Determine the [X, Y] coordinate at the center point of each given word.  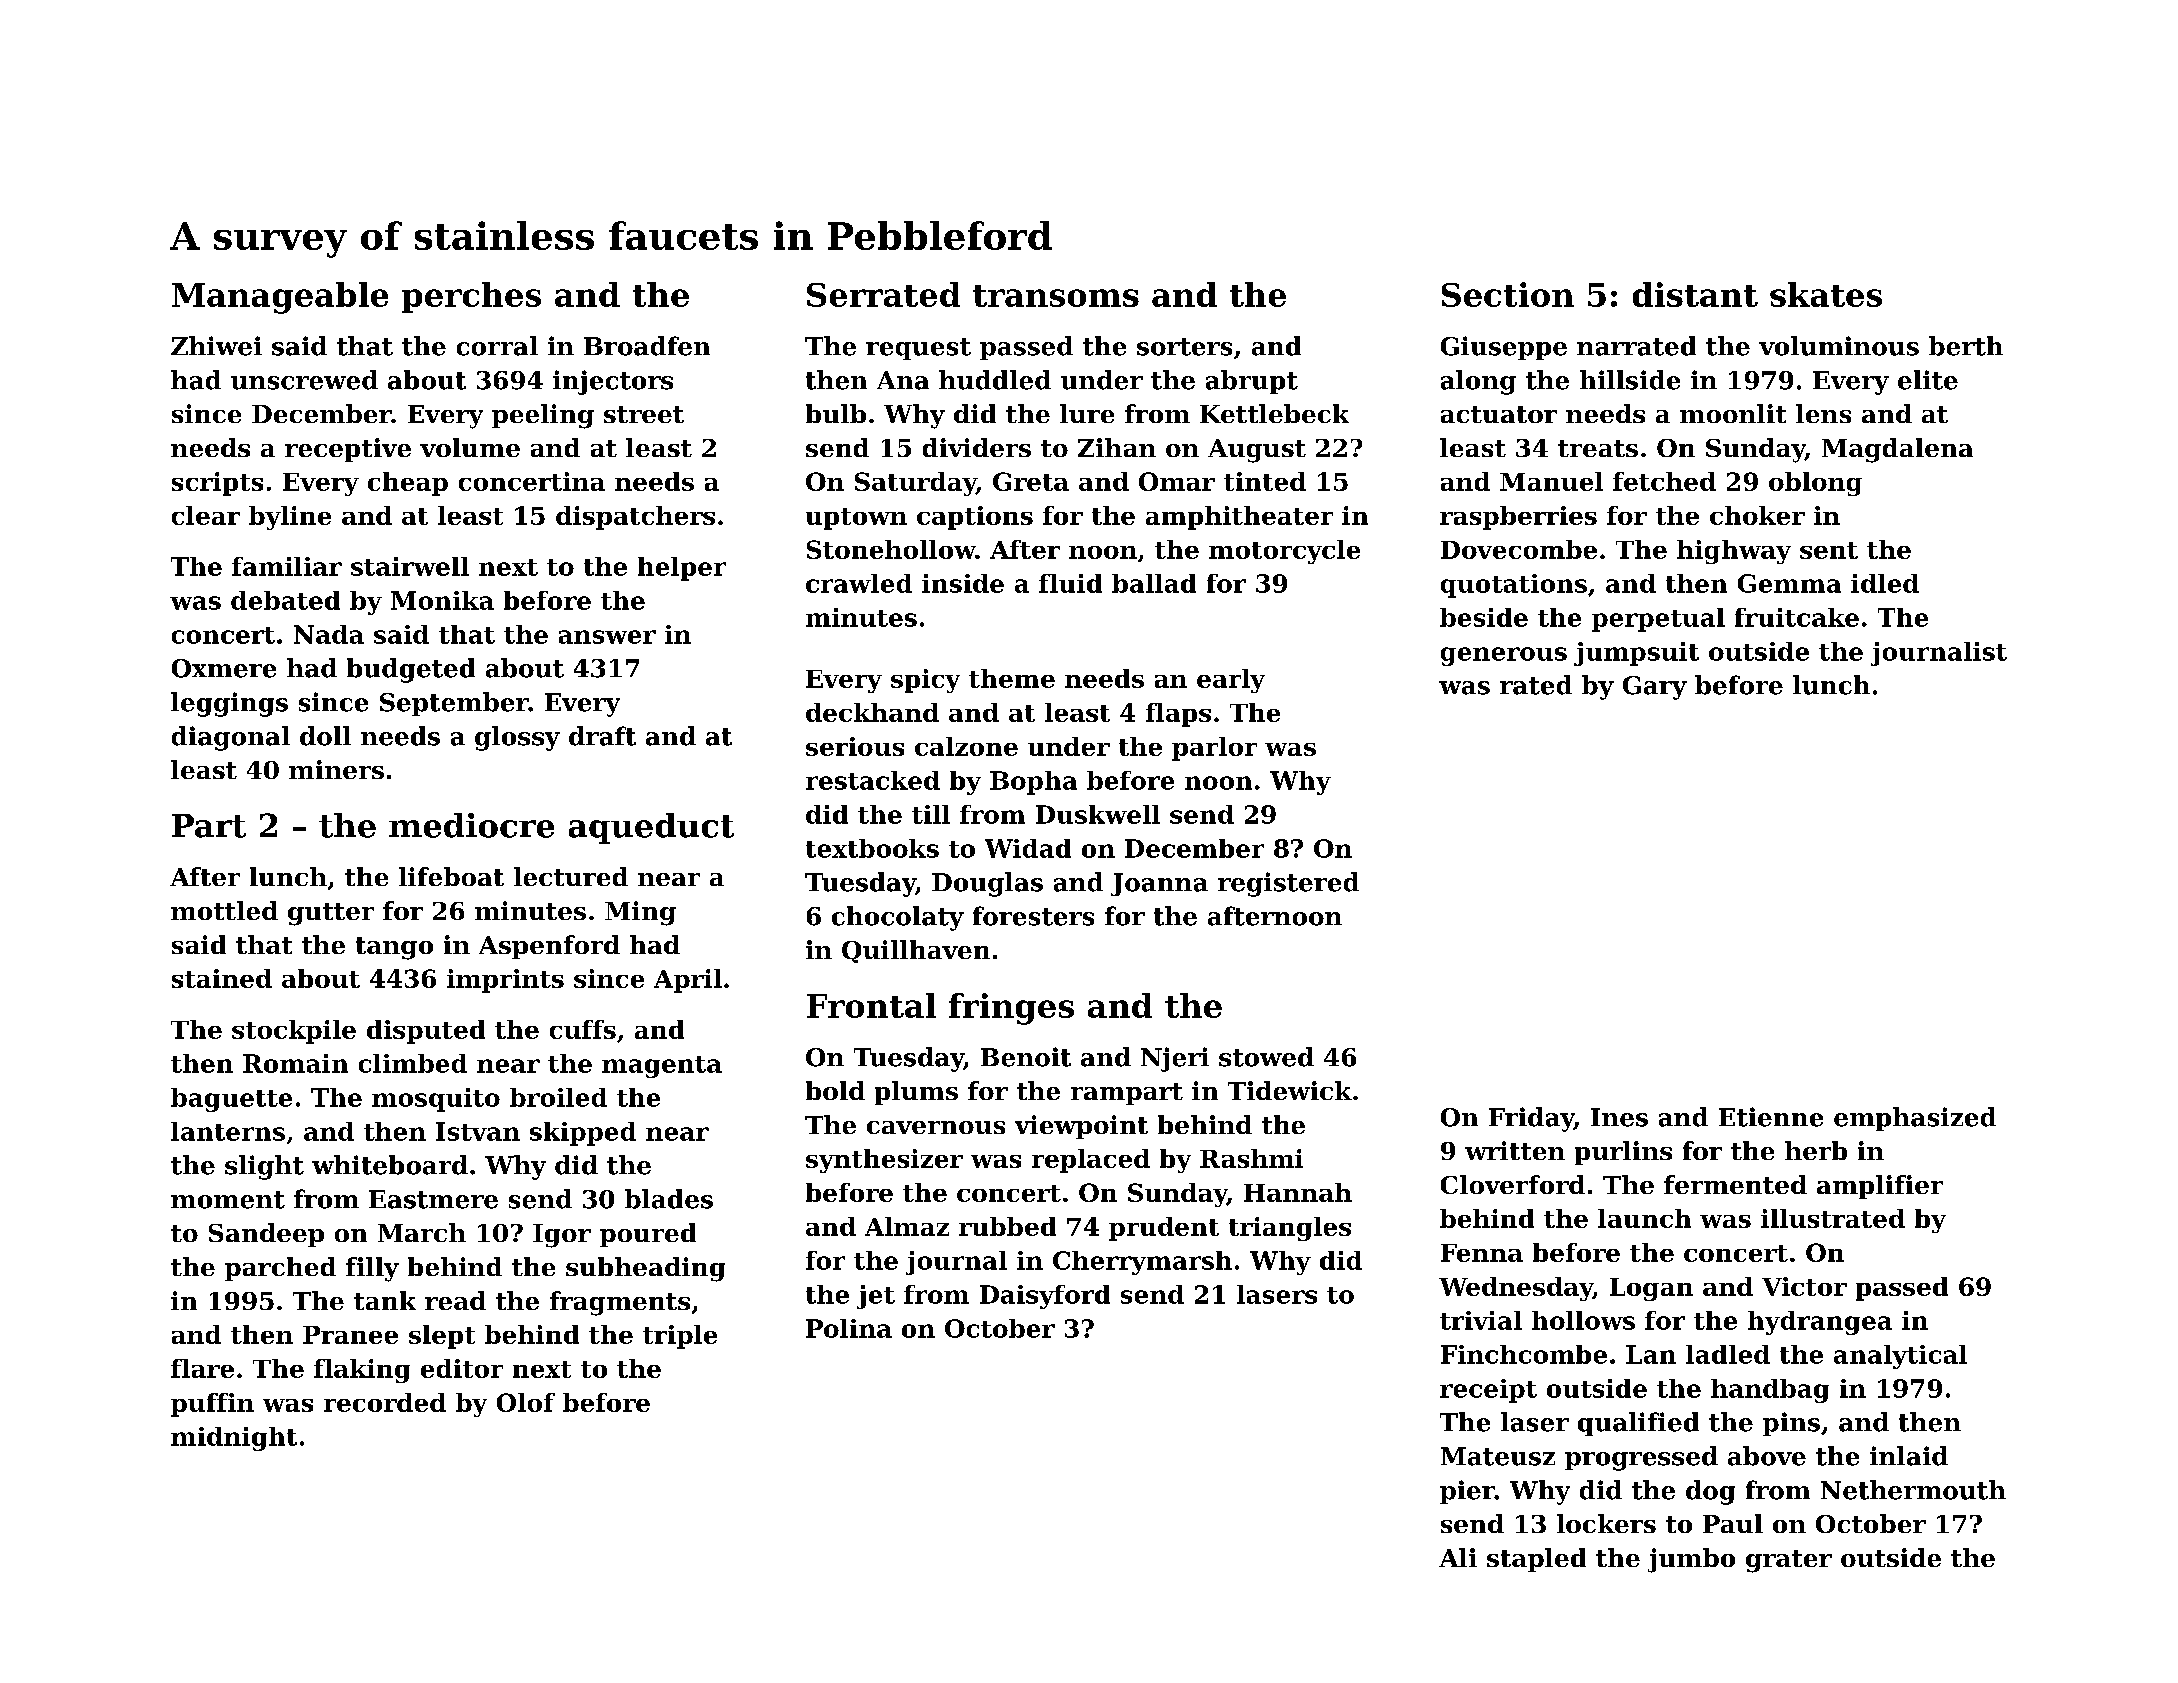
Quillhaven [916, 951]
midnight [234, 1439]
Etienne [1771, 1117]
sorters [1184, 347]
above [1767, 1456]
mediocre [471, 825]
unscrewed [304, 380]
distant [1695, 294]
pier [1467, 1492]
